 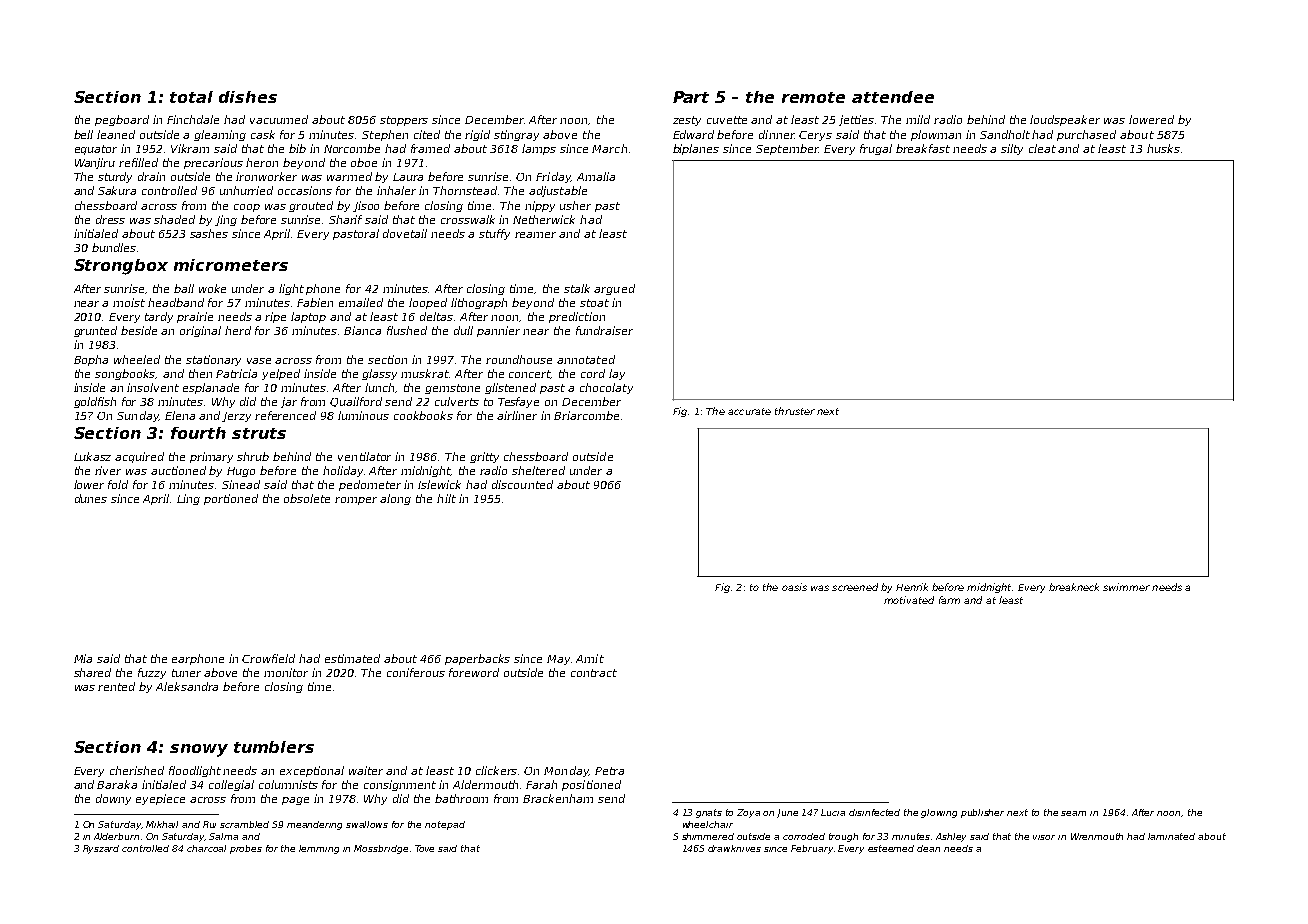 What do you see at coordinates (776, 134) in the screenshot?
I see `dinner` at bounding box center [776, 134].
